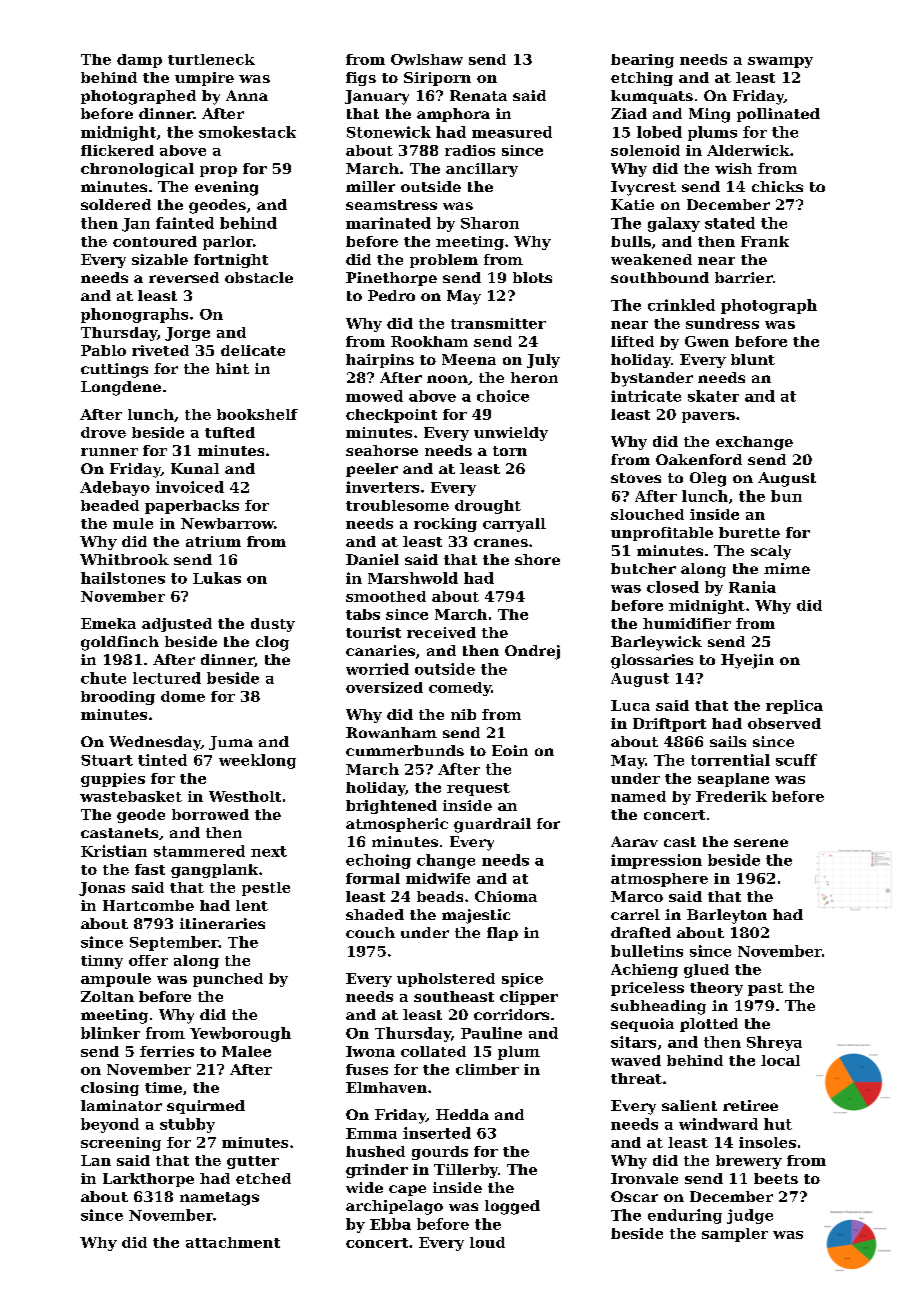  Describe the element at coordinates (707, 341) in the page. I see `Gwen` at that location.
